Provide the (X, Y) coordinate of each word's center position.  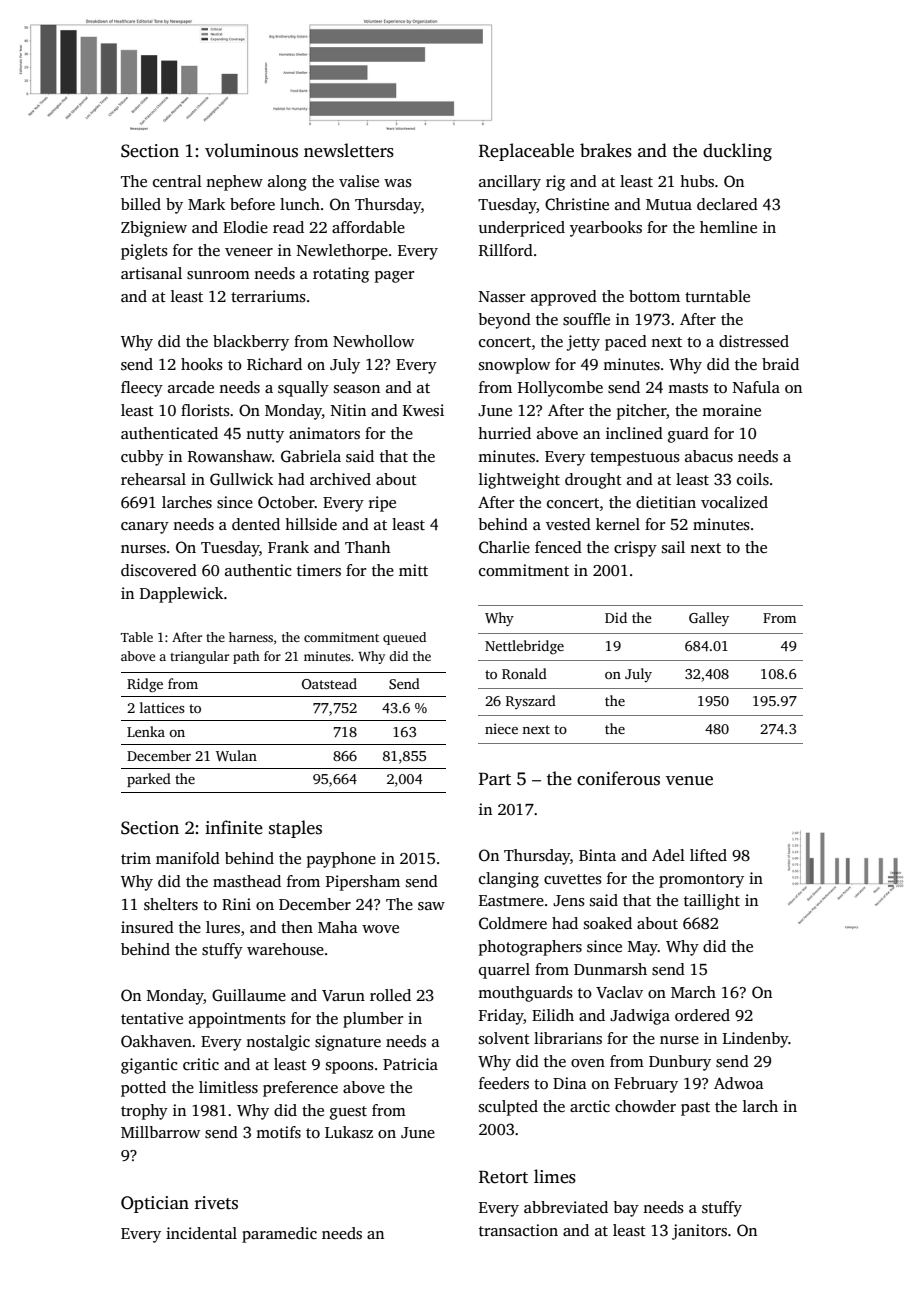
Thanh (367, 547)
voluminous (251, 150)
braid (780, 364)
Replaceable (526, 152)
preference (300, 1089)
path (246, 657)
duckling (737, 152)
